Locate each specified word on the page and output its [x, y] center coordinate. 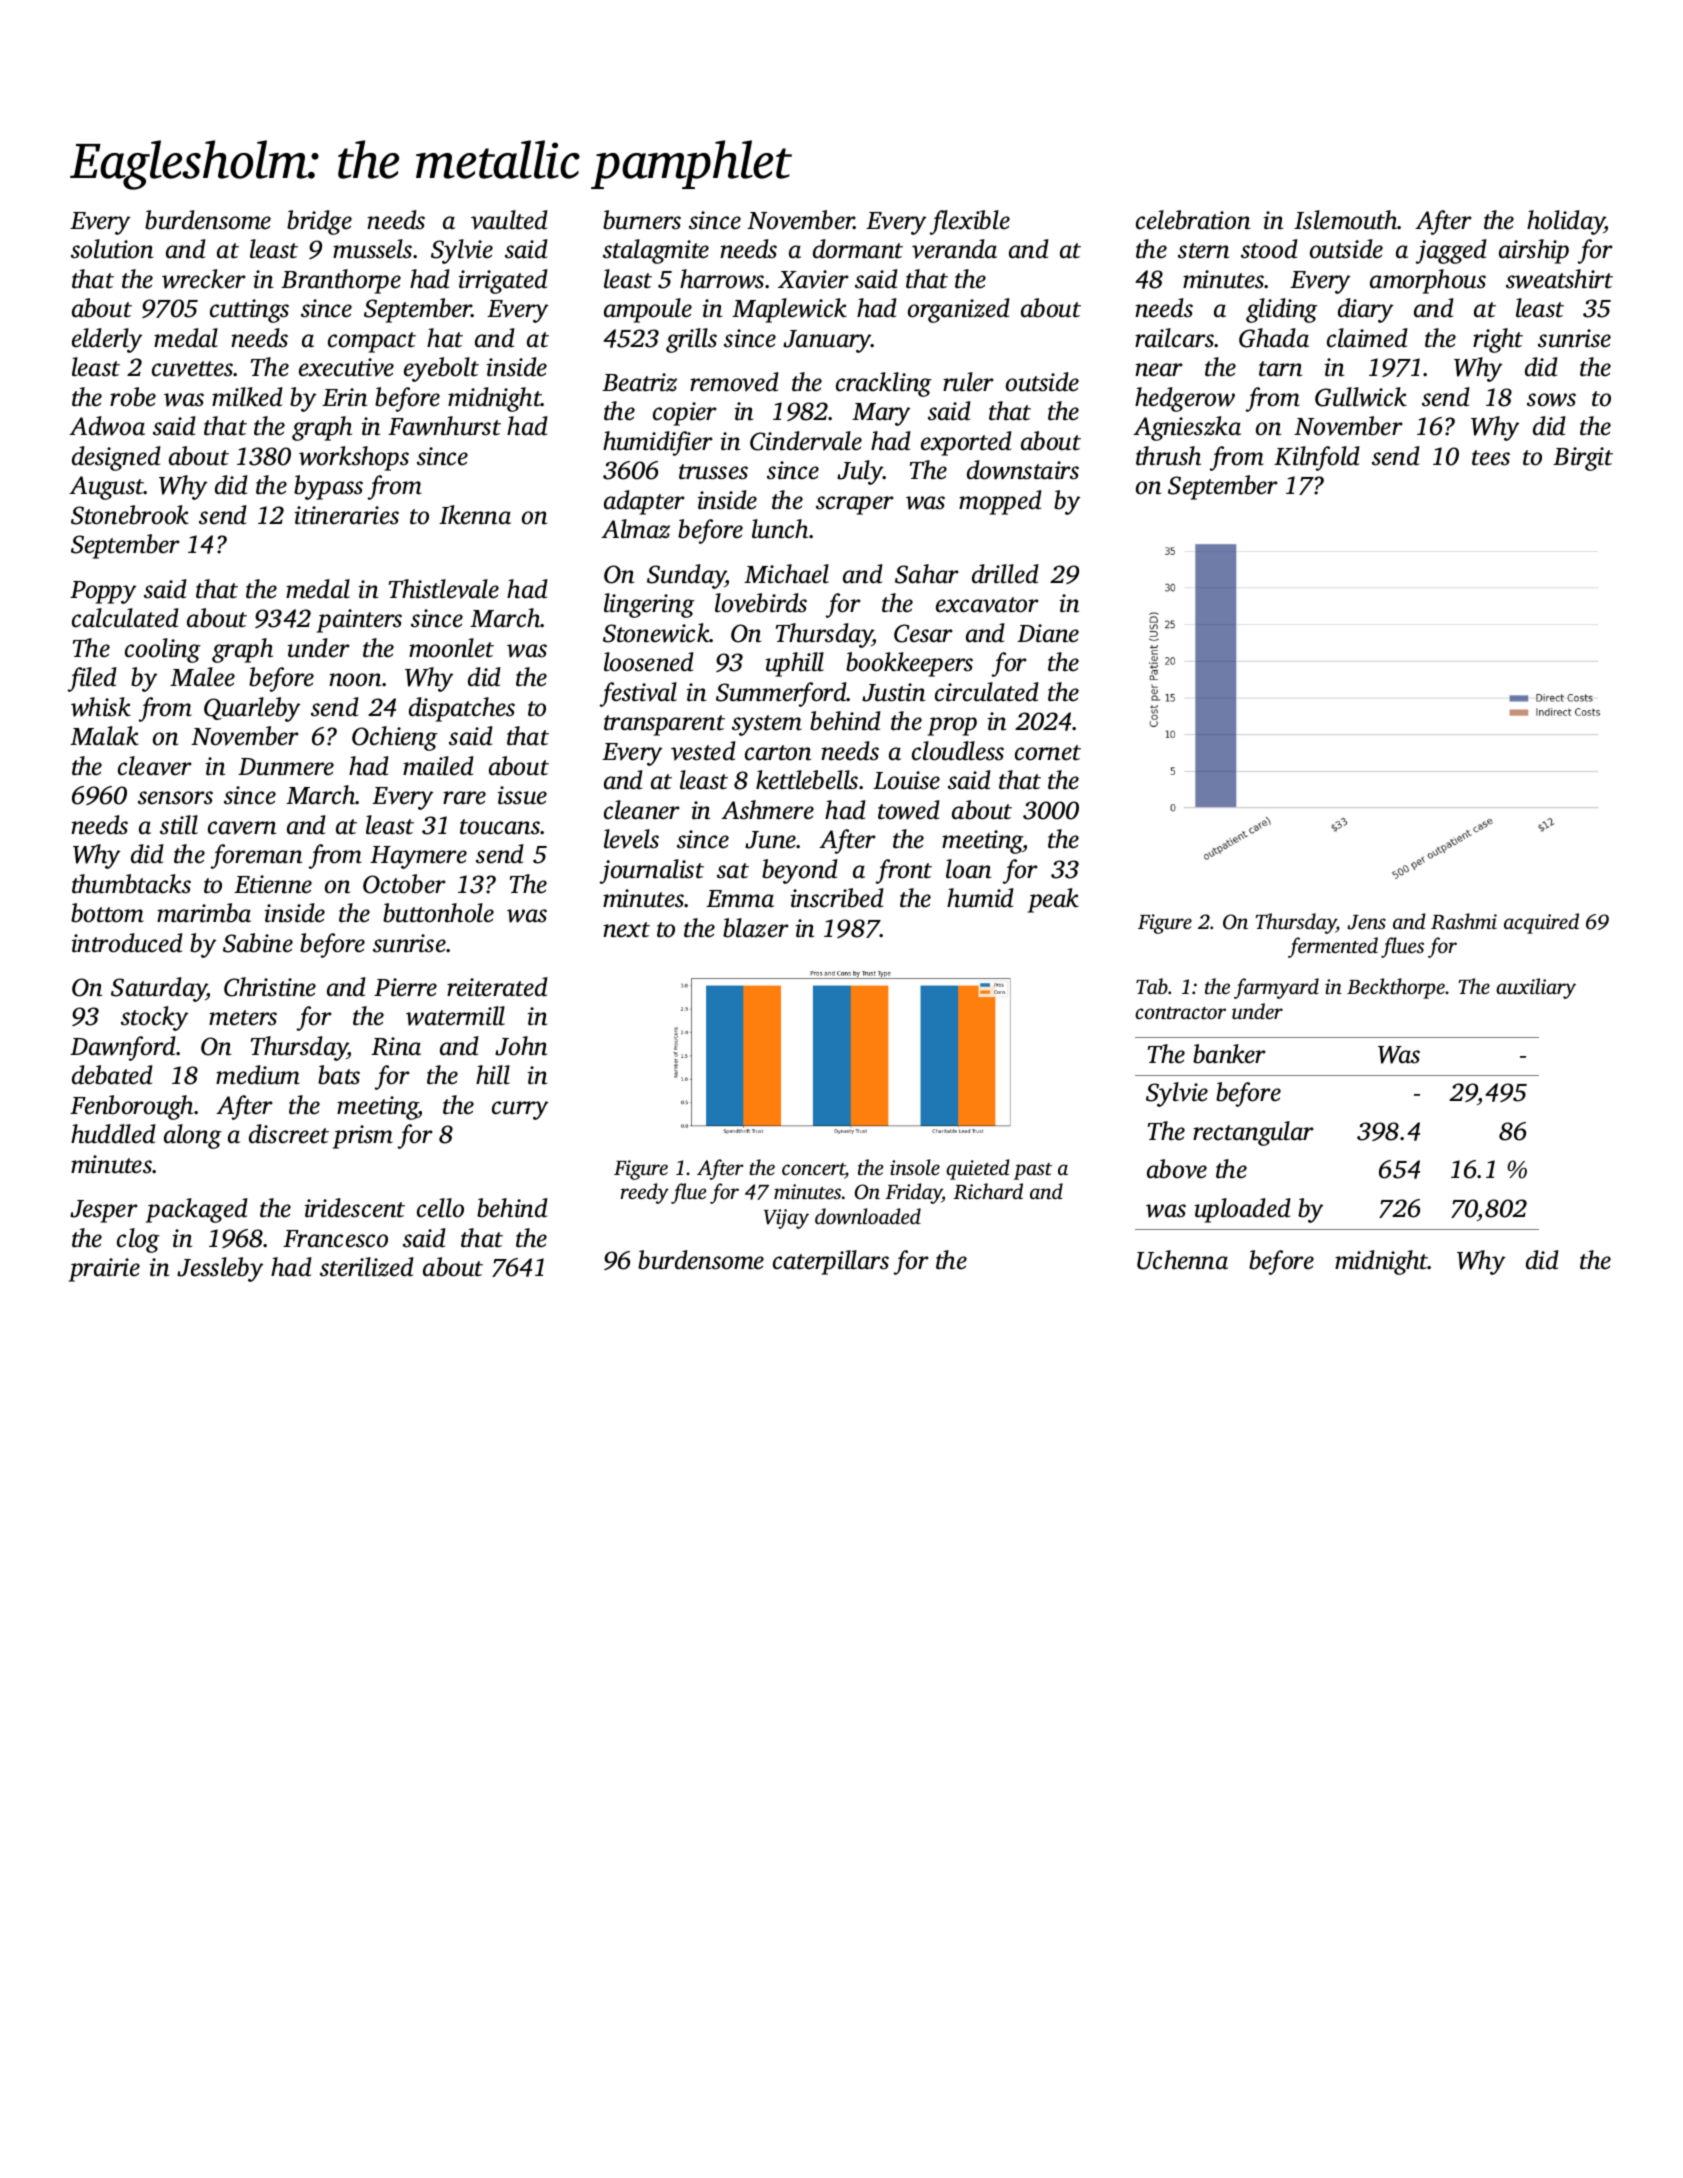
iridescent [354, 1208]
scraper [855, 505]
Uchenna [1182, 1260]
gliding [1282, 310]
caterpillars [831, 1262]
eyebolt [441, 369]
